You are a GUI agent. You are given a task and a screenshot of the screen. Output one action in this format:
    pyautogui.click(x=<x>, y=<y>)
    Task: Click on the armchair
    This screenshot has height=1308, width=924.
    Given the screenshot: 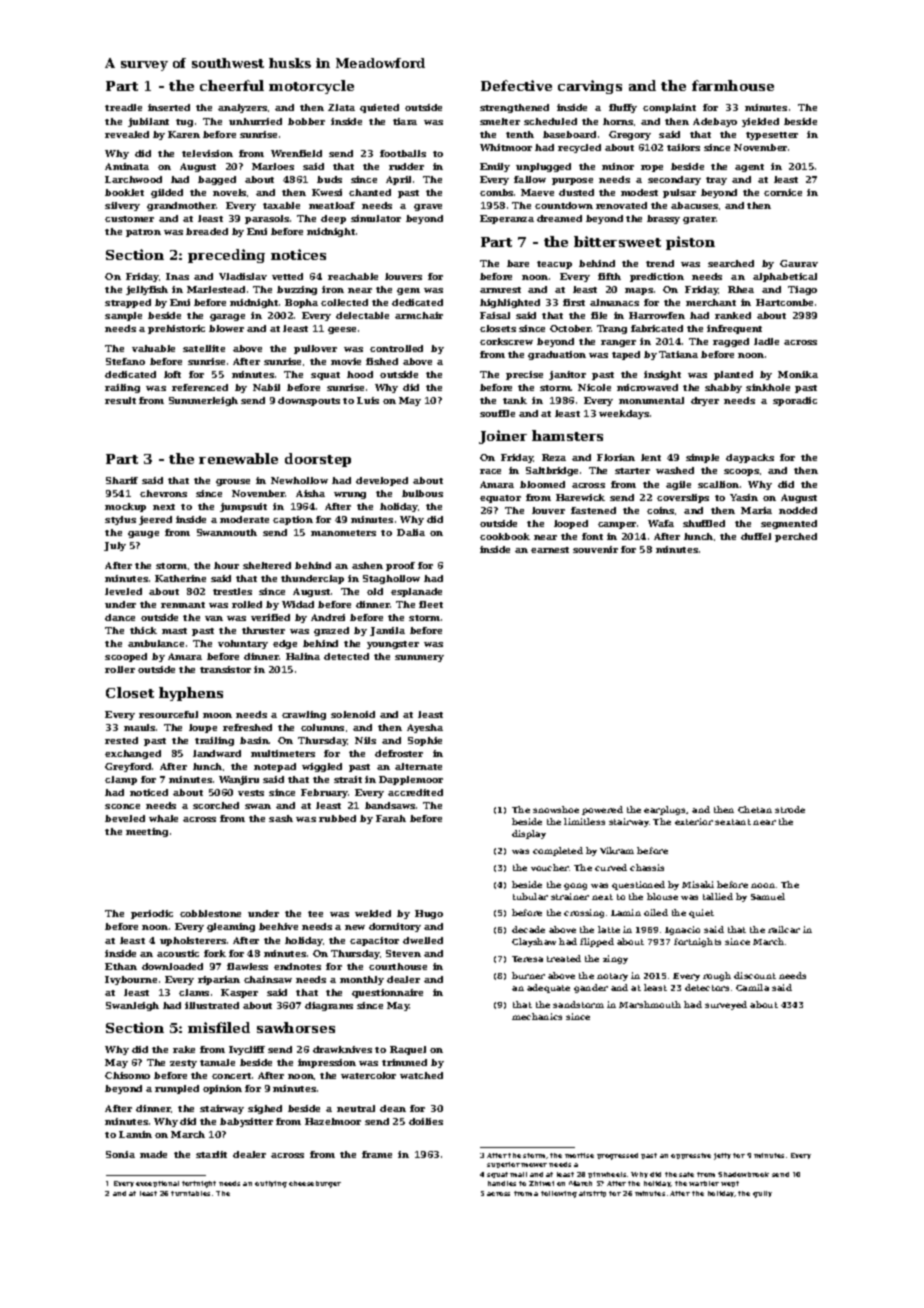 What is the action you would take?
    pyautogui.click(x=419, y=315)
